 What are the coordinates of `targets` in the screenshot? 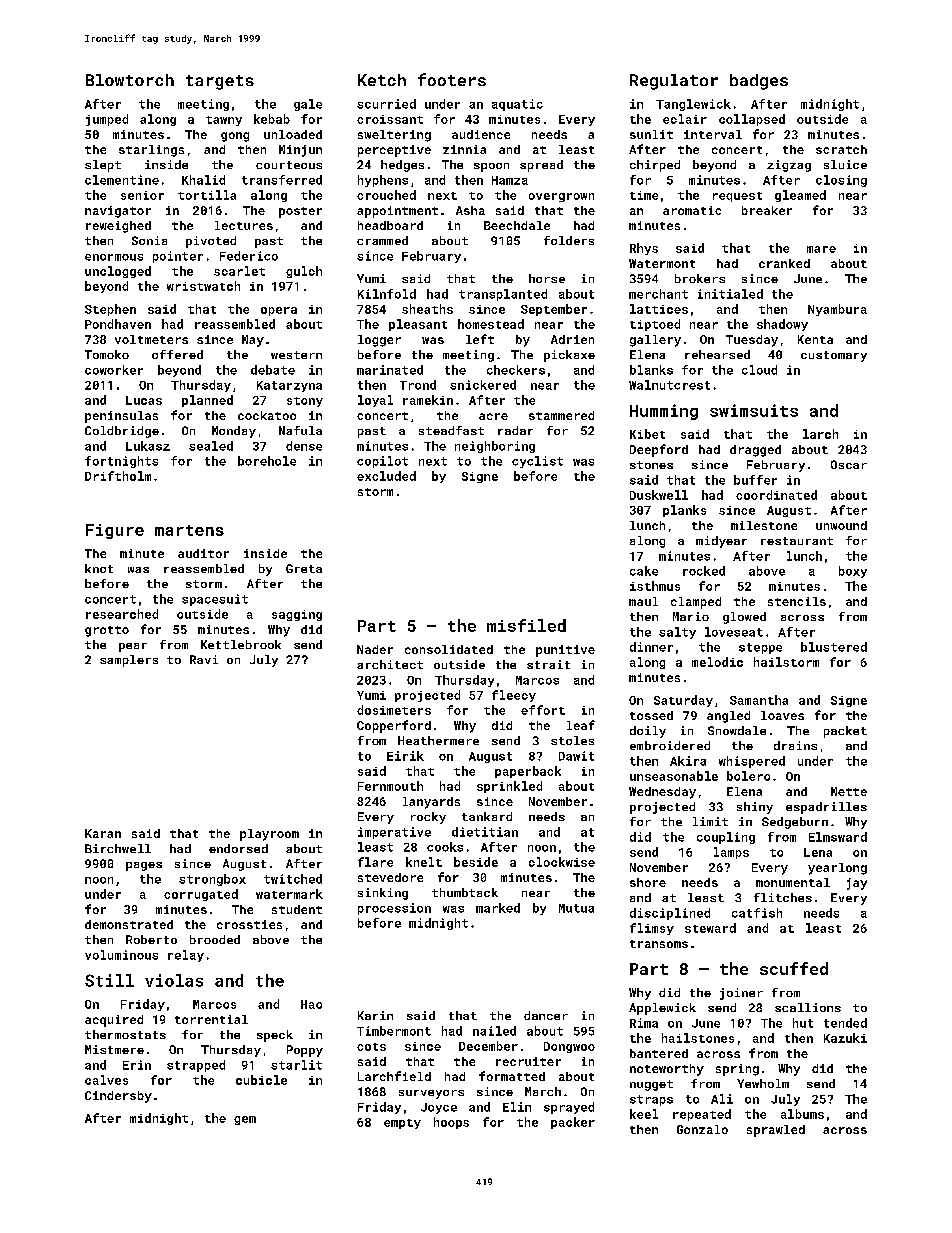 It's located at (220, 82).
